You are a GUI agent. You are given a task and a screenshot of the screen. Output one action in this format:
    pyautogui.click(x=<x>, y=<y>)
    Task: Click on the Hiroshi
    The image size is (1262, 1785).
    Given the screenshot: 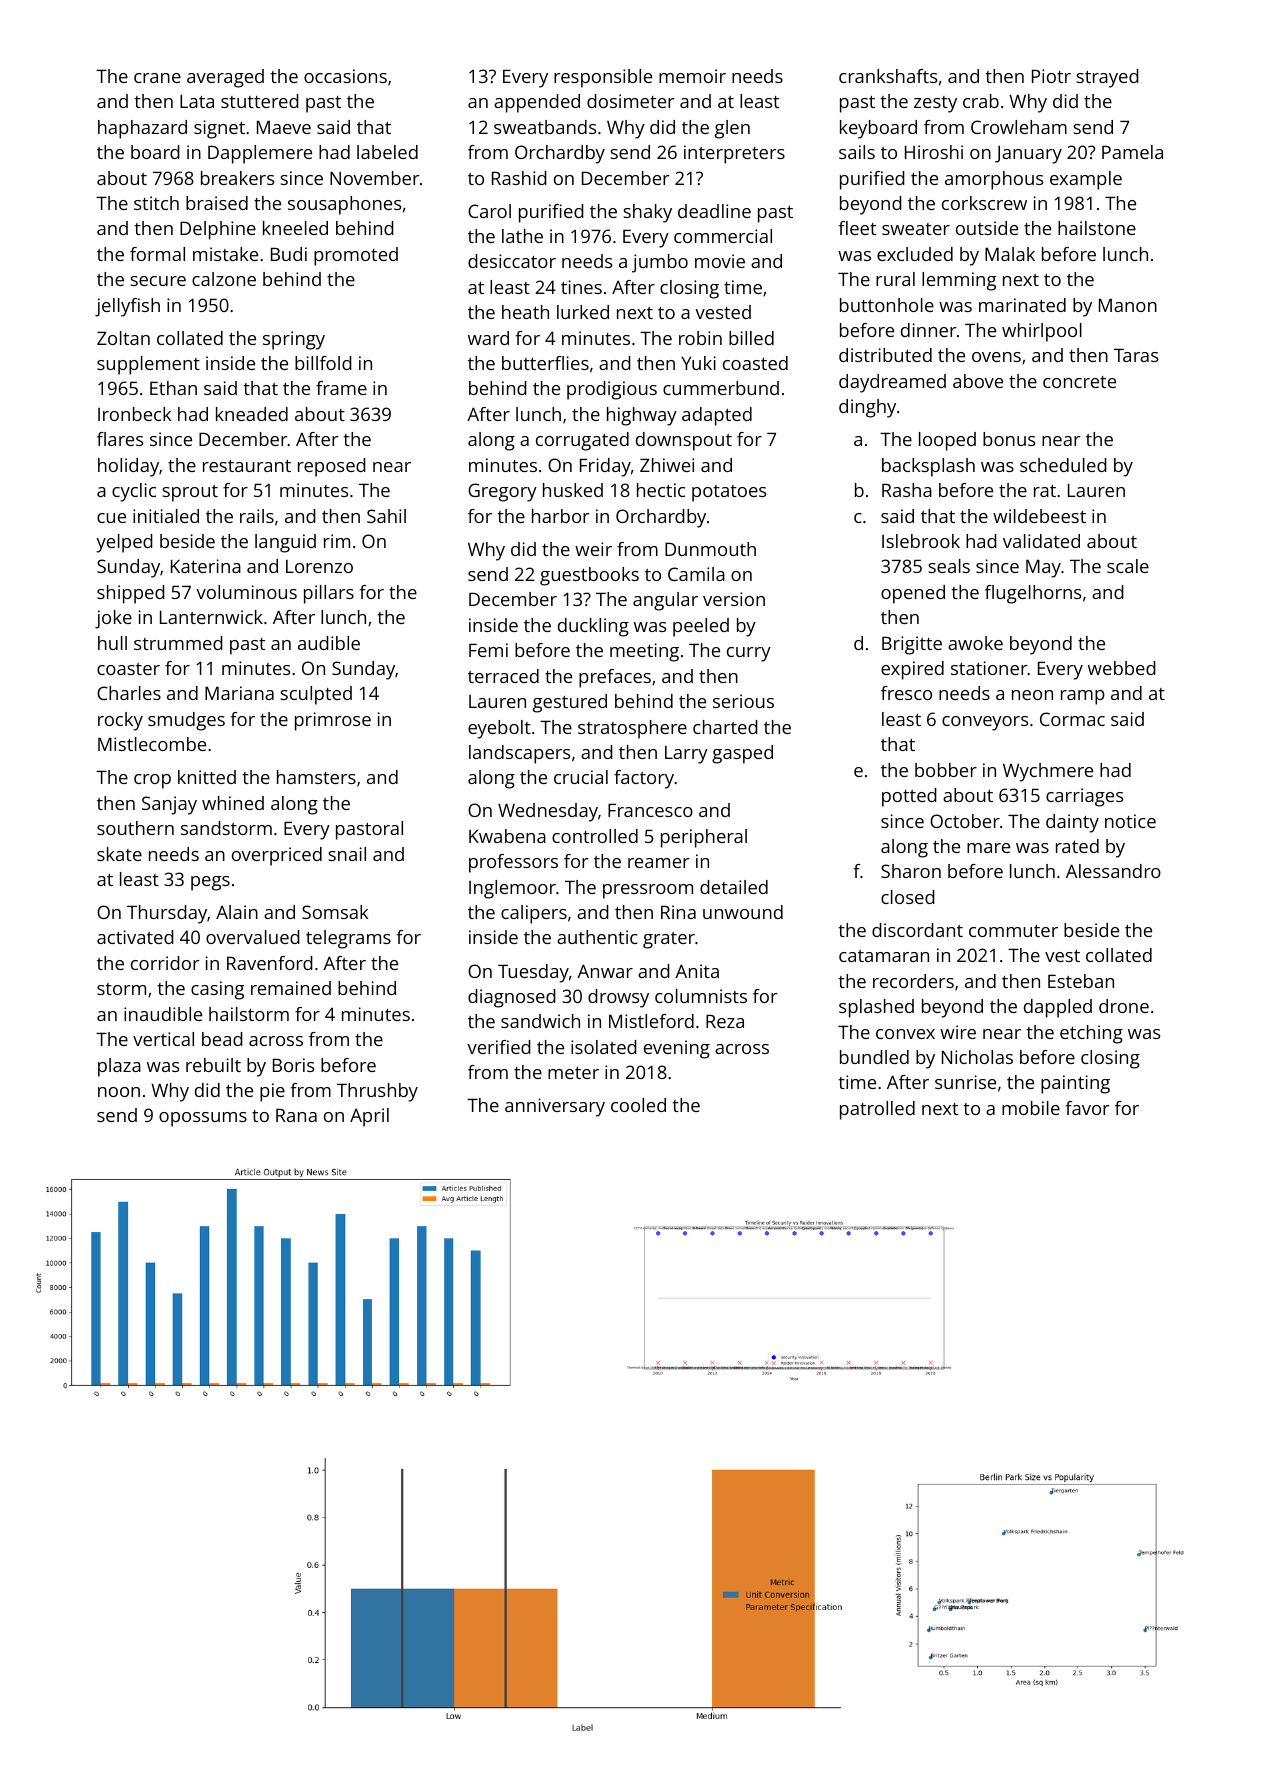 What is the action you would take?
    pyautogui.click(x=934, y=152)
